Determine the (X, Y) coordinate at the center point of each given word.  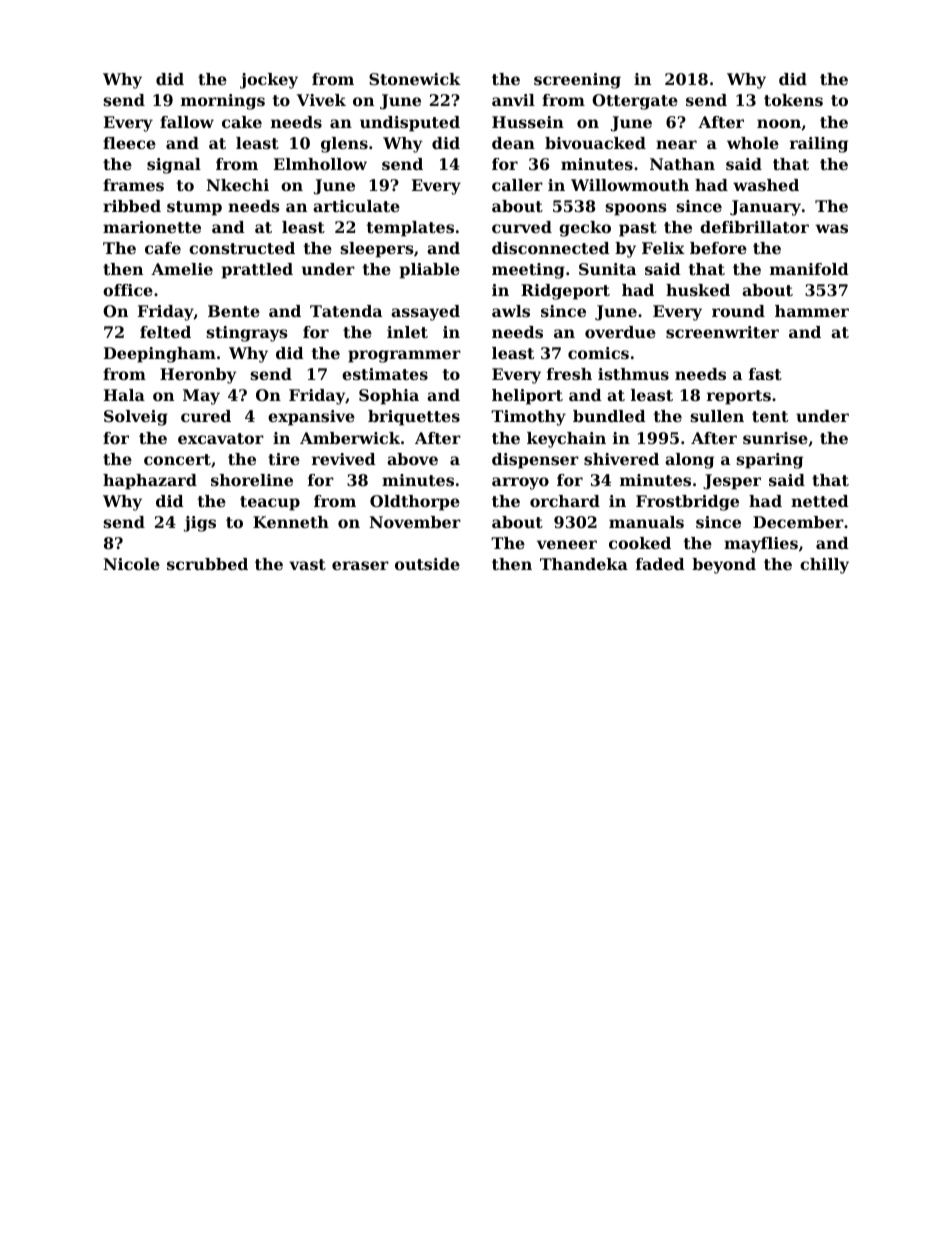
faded (660, 564)
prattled (257, 271)
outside (427, 564)
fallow (187, 122)
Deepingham (160, 355)
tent (770, 416)
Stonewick (415, 79)
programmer (404, 356)
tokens (793, 100)
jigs (200, 524)
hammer (812, 311)
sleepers (377, 250)
